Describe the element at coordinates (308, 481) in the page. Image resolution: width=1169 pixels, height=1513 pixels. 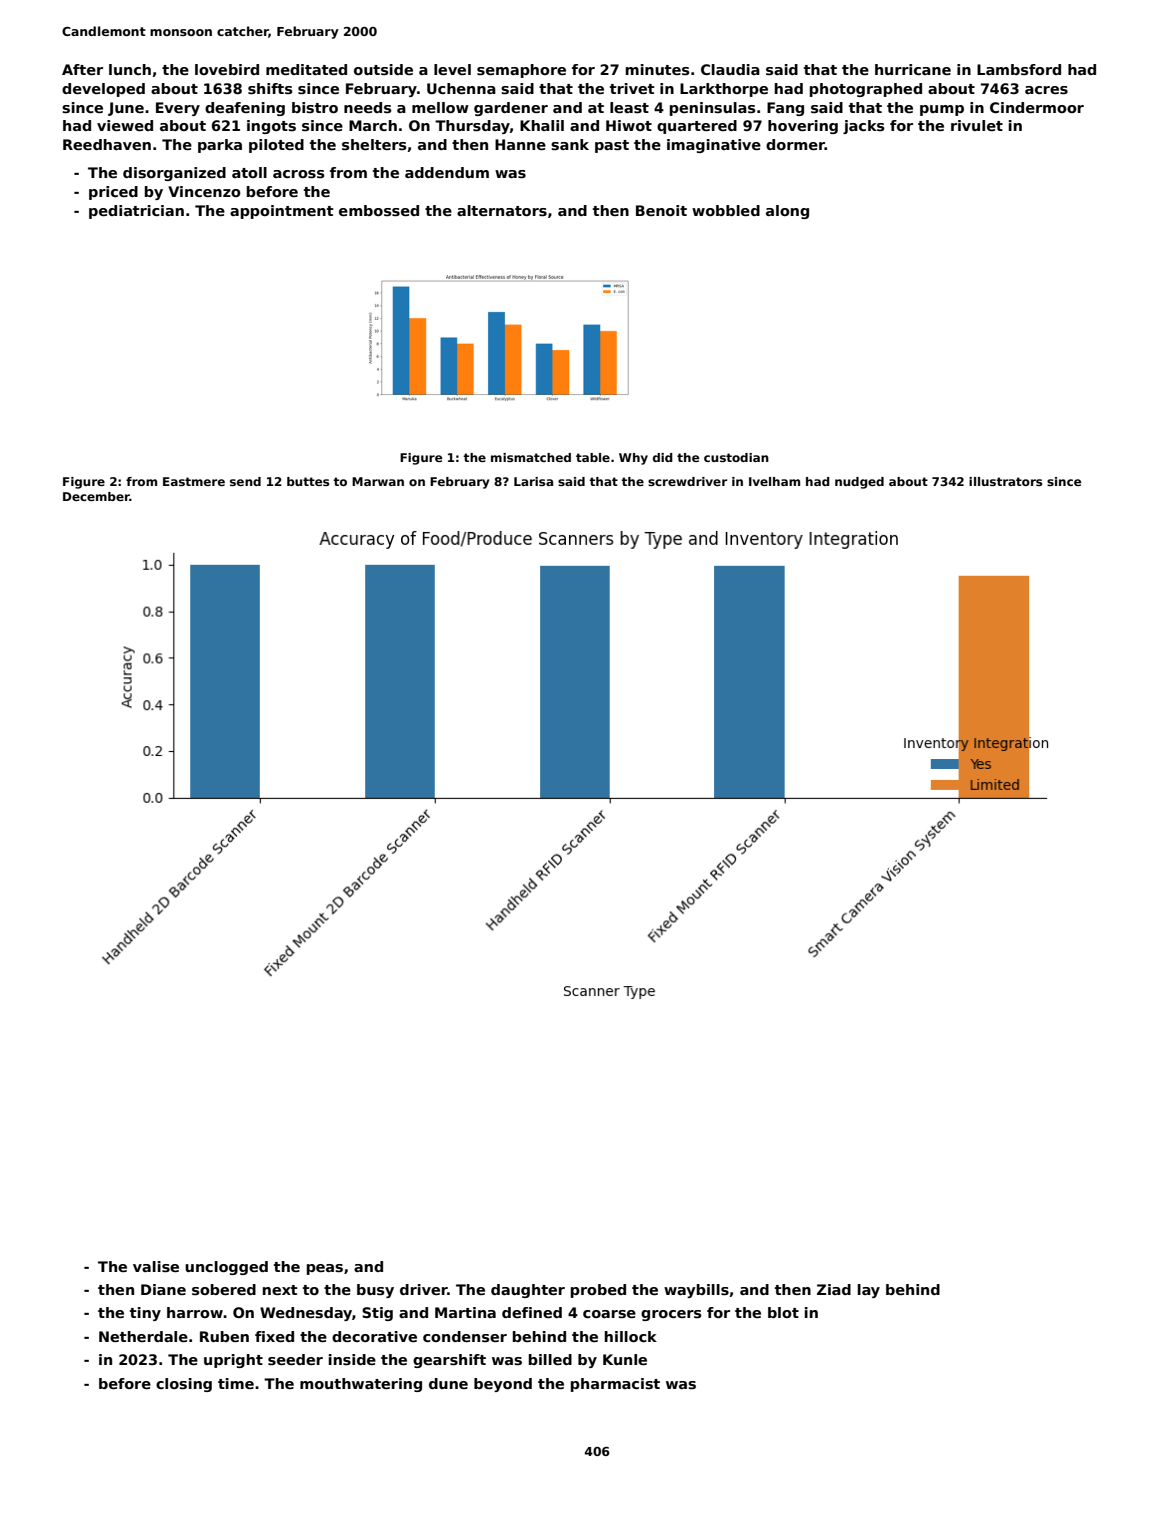
I see `buttes` at that location.
